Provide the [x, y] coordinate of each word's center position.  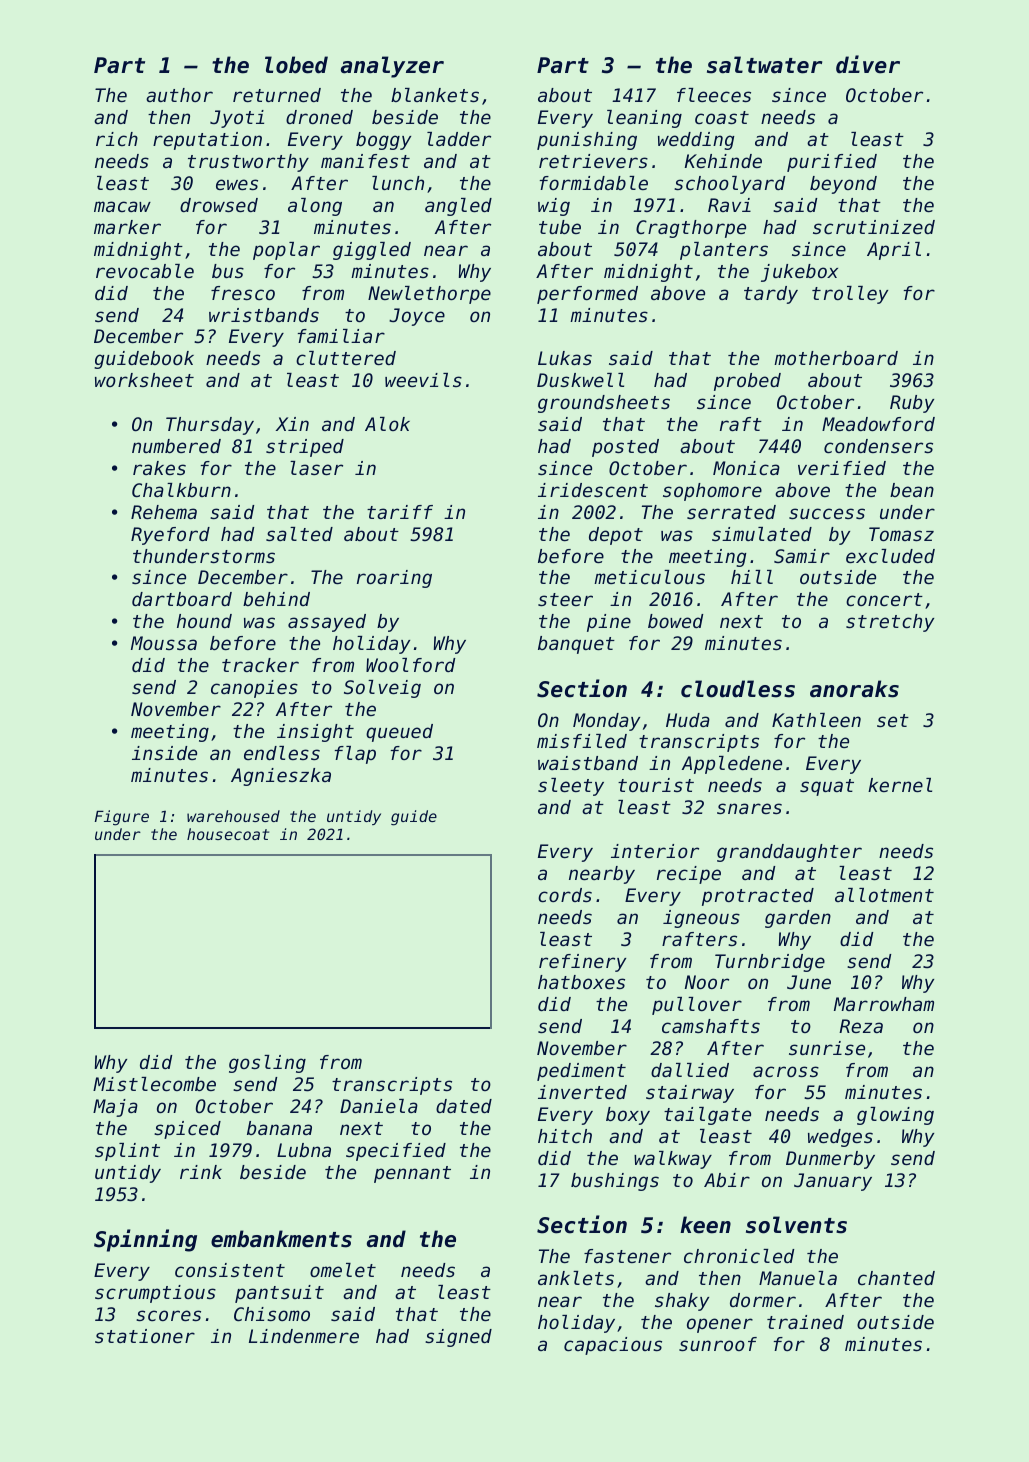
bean [912, 490]
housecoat [228, 834]
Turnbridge [770, 963]
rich [117, 139]
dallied [690, 1070]
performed [587, 295]
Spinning [145, 1240]
